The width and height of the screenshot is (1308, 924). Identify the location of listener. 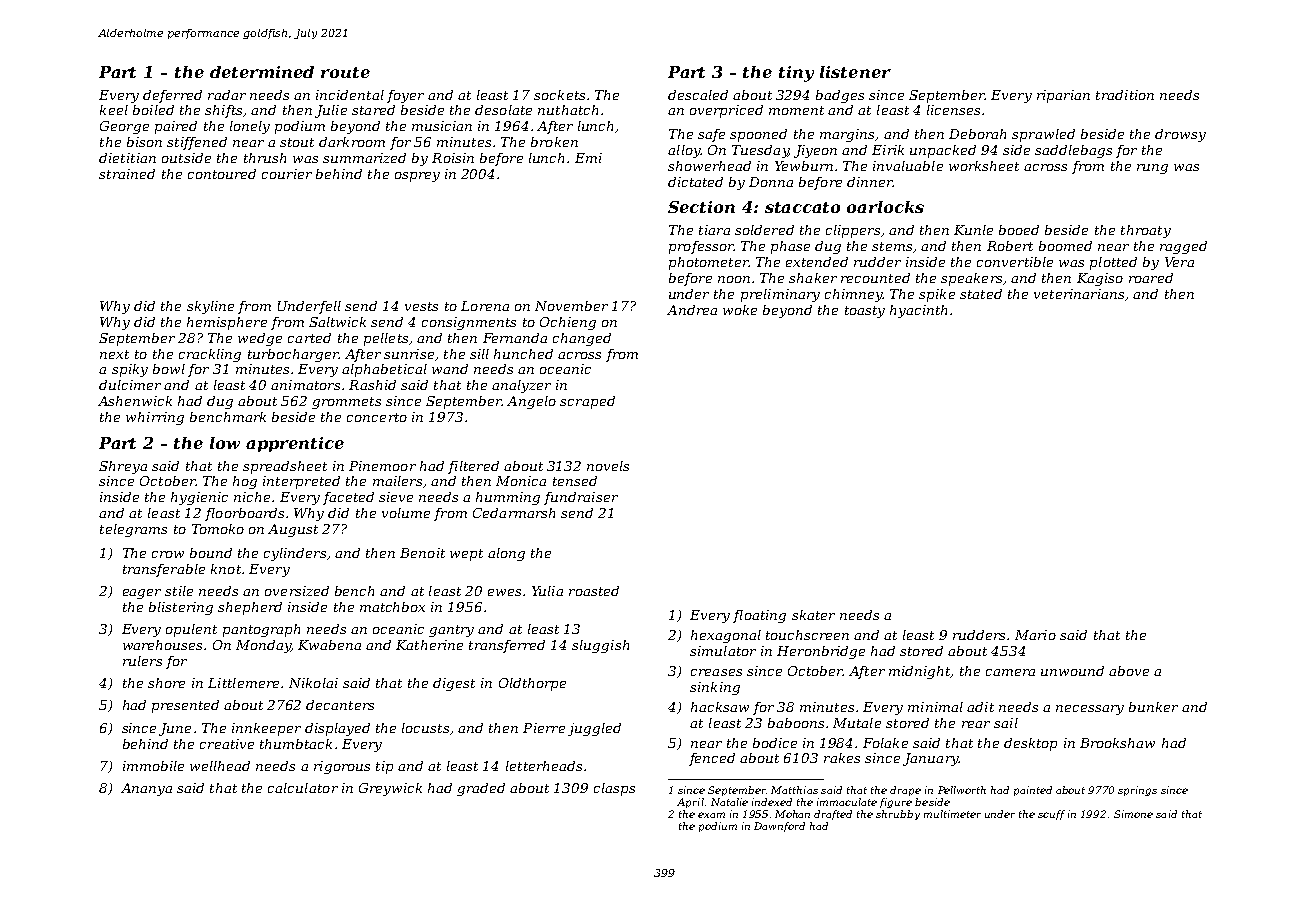
(855, 72).
